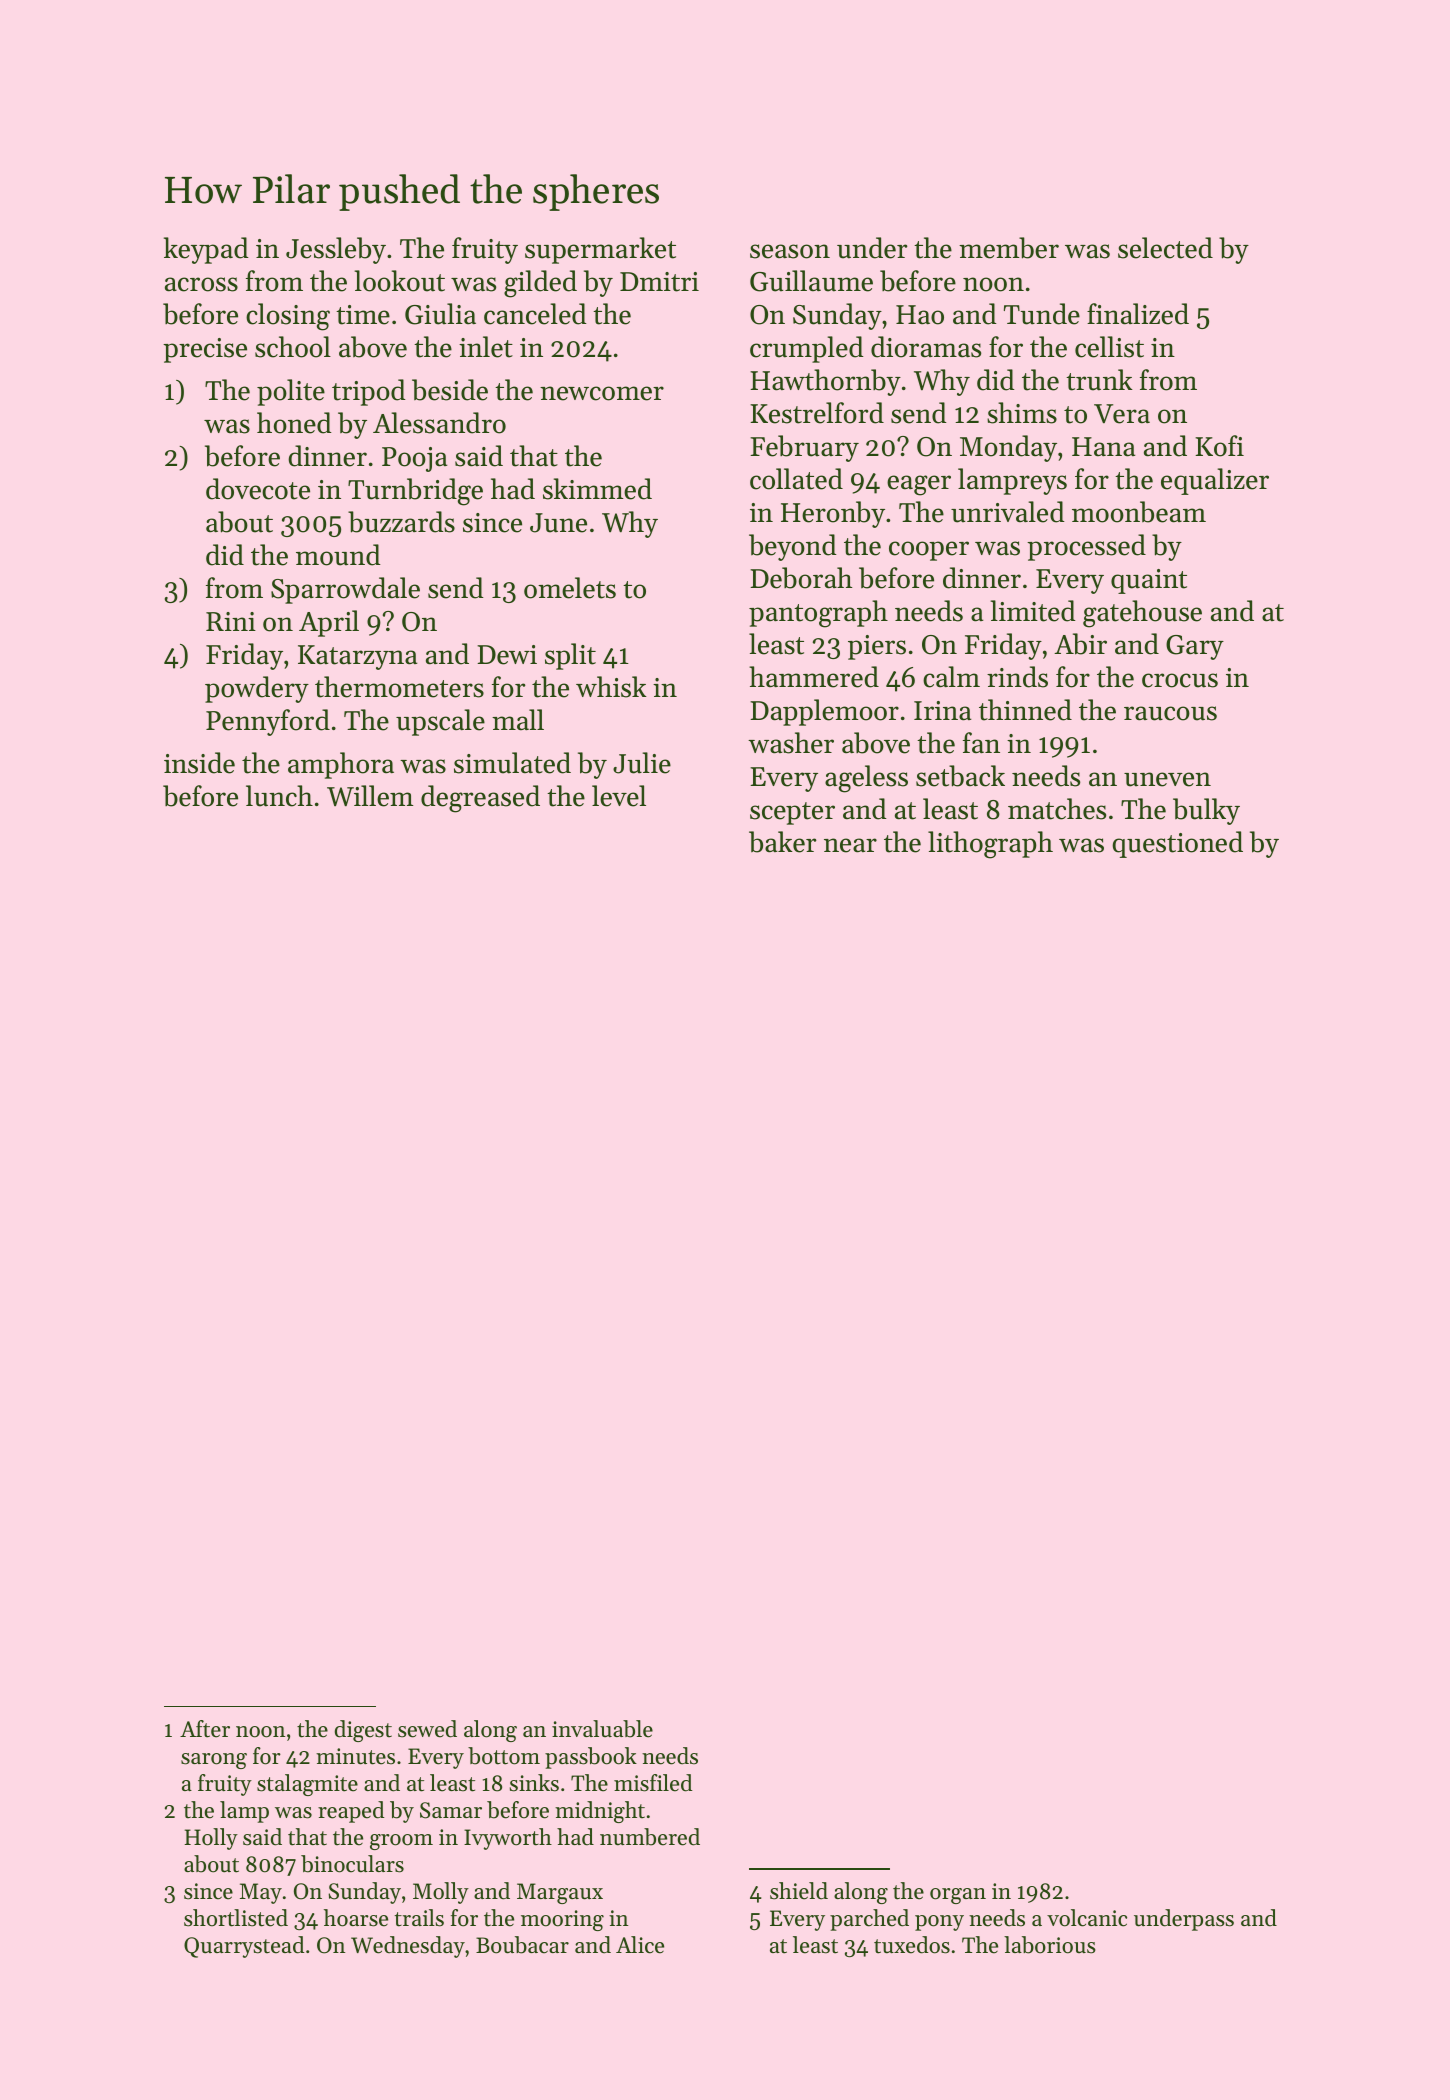 The width and height of the document is (1450, 2100). Describe the element at coordinates (602, 1729) in the document. I see `invaluable` at that location.
